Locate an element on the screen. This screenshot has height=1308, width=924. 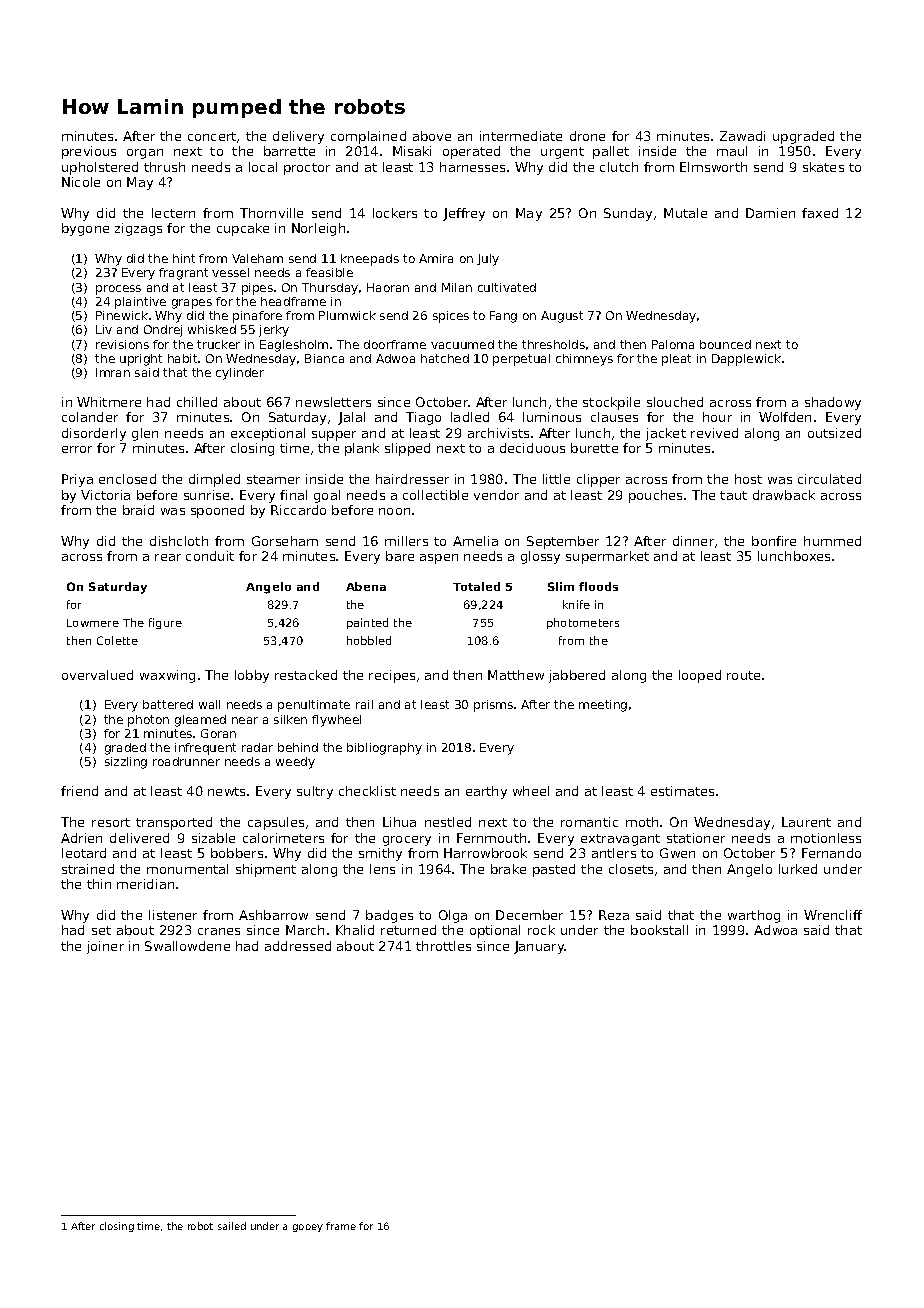
Wrencliff is located at coordinates (833, 915).
